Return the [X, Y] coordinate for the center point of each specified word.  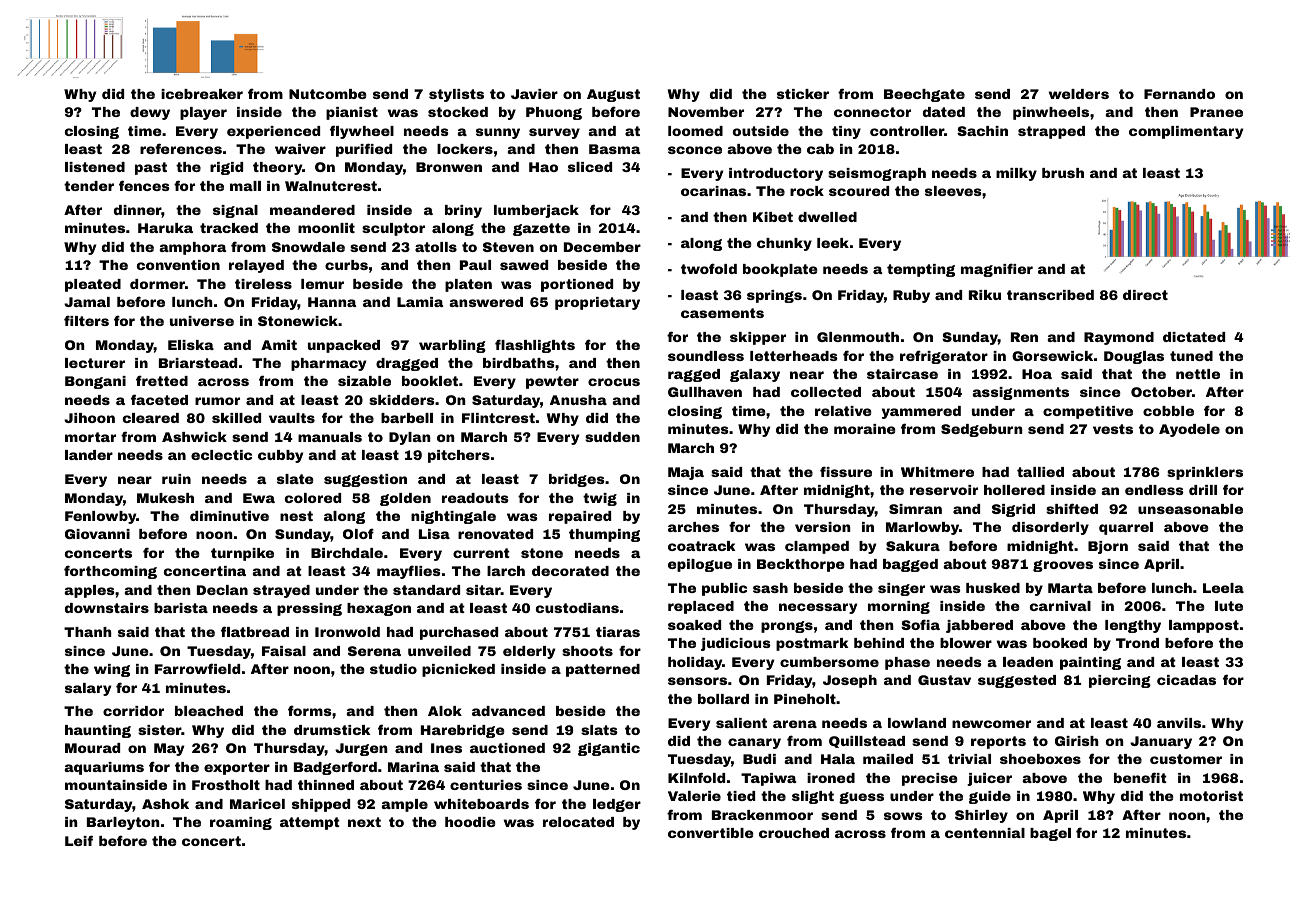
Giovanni [97, 534]
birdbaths [519, 363]
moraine [864, 429]
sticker [803, 94]
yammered [921, 412]
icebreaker [202, 94]
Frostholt [226, 785]
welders [1079, 94]
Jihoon [89, 418]
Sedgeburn [982, 430]
